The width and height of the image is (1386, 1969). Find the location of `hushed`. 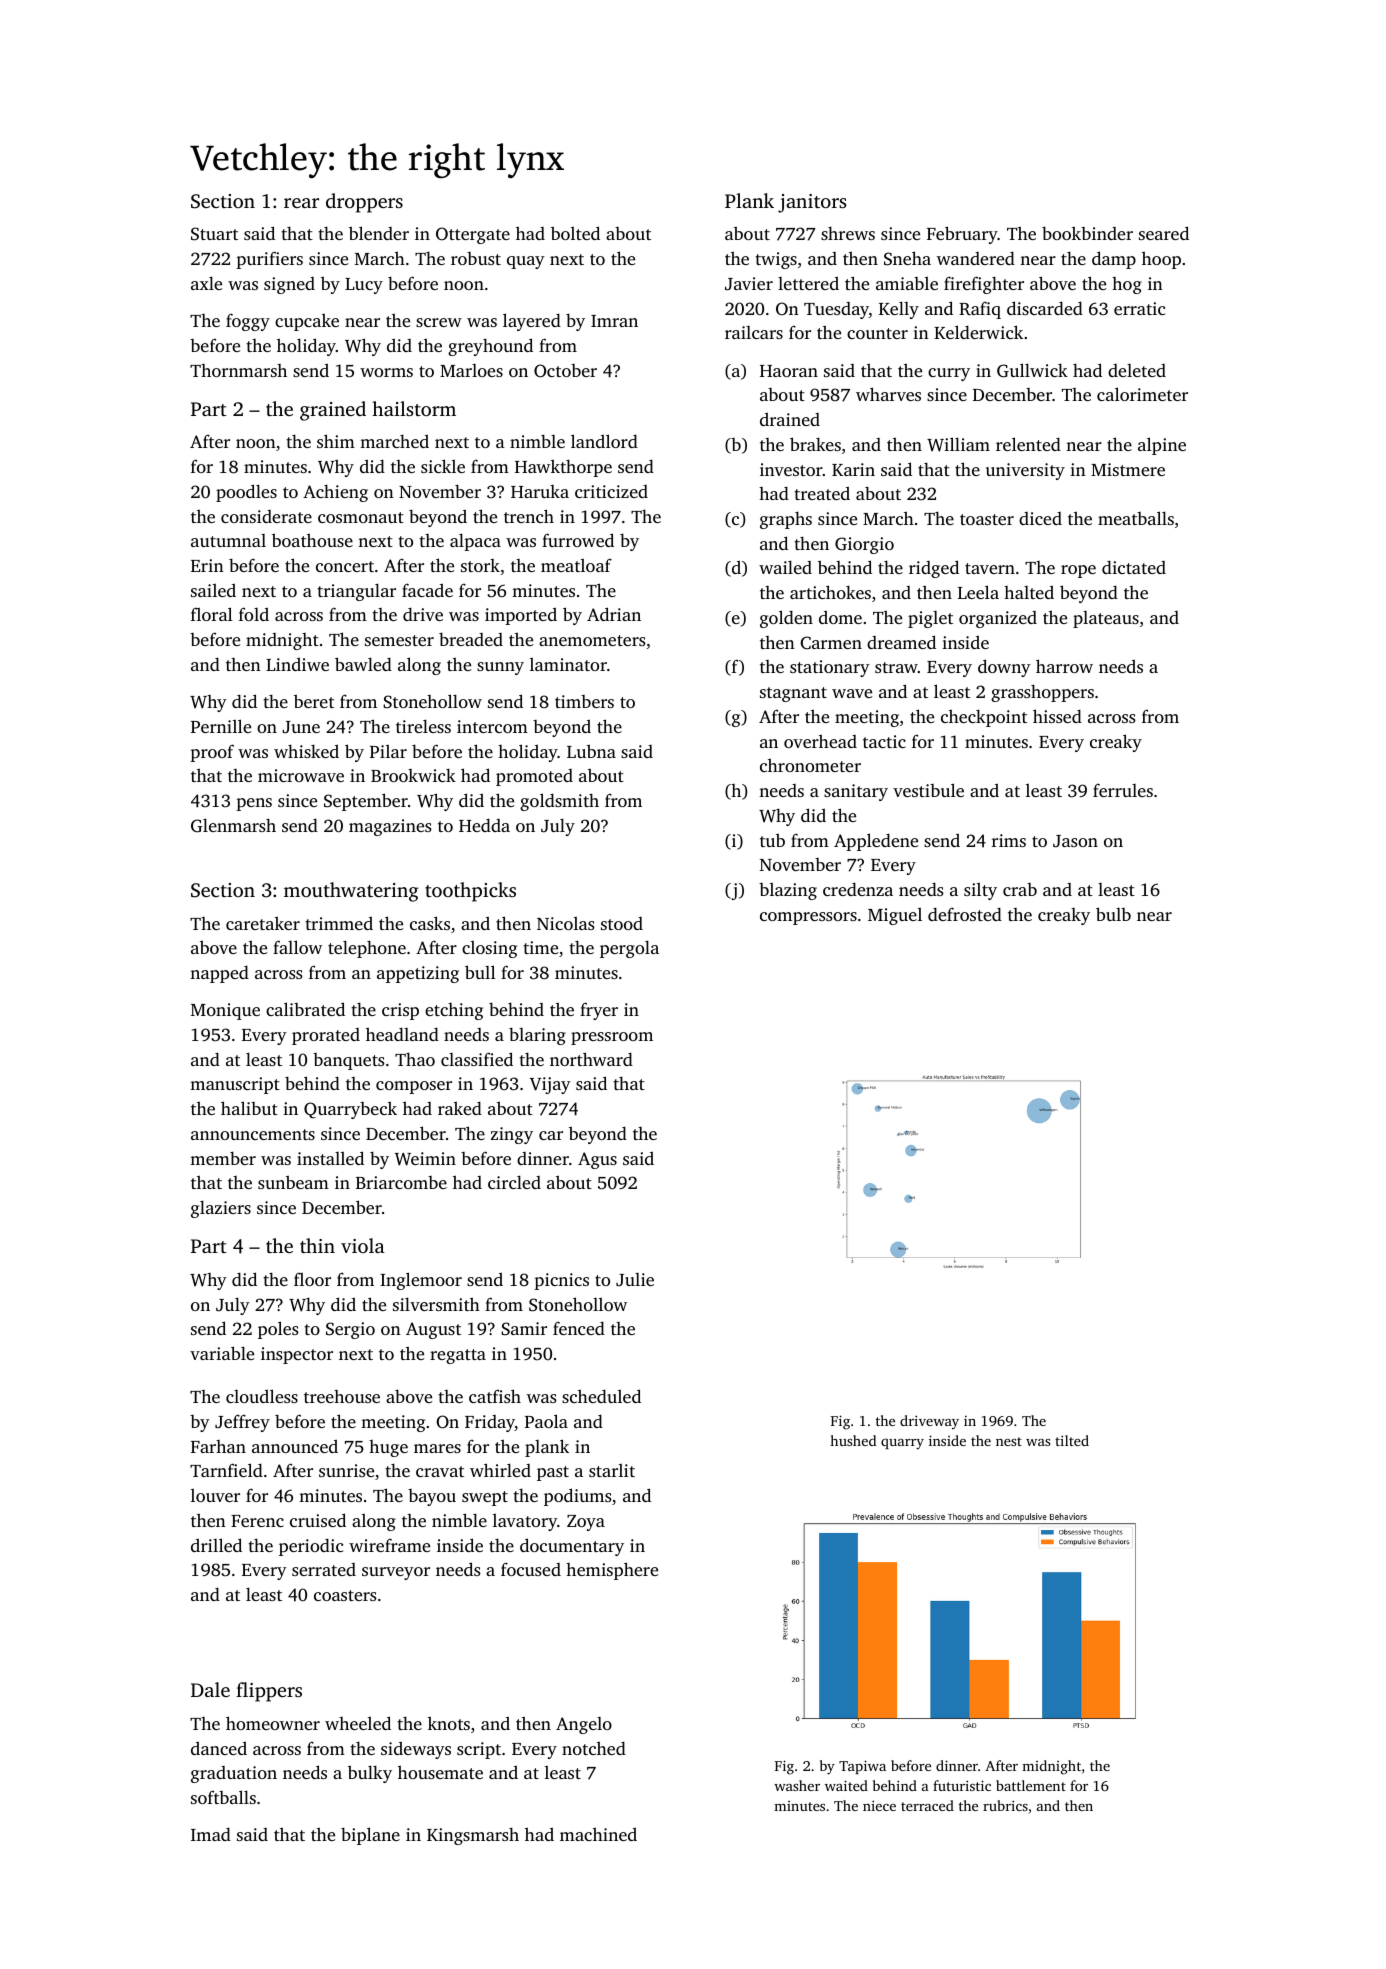

hushed is located at coordinates (853, 1440).
